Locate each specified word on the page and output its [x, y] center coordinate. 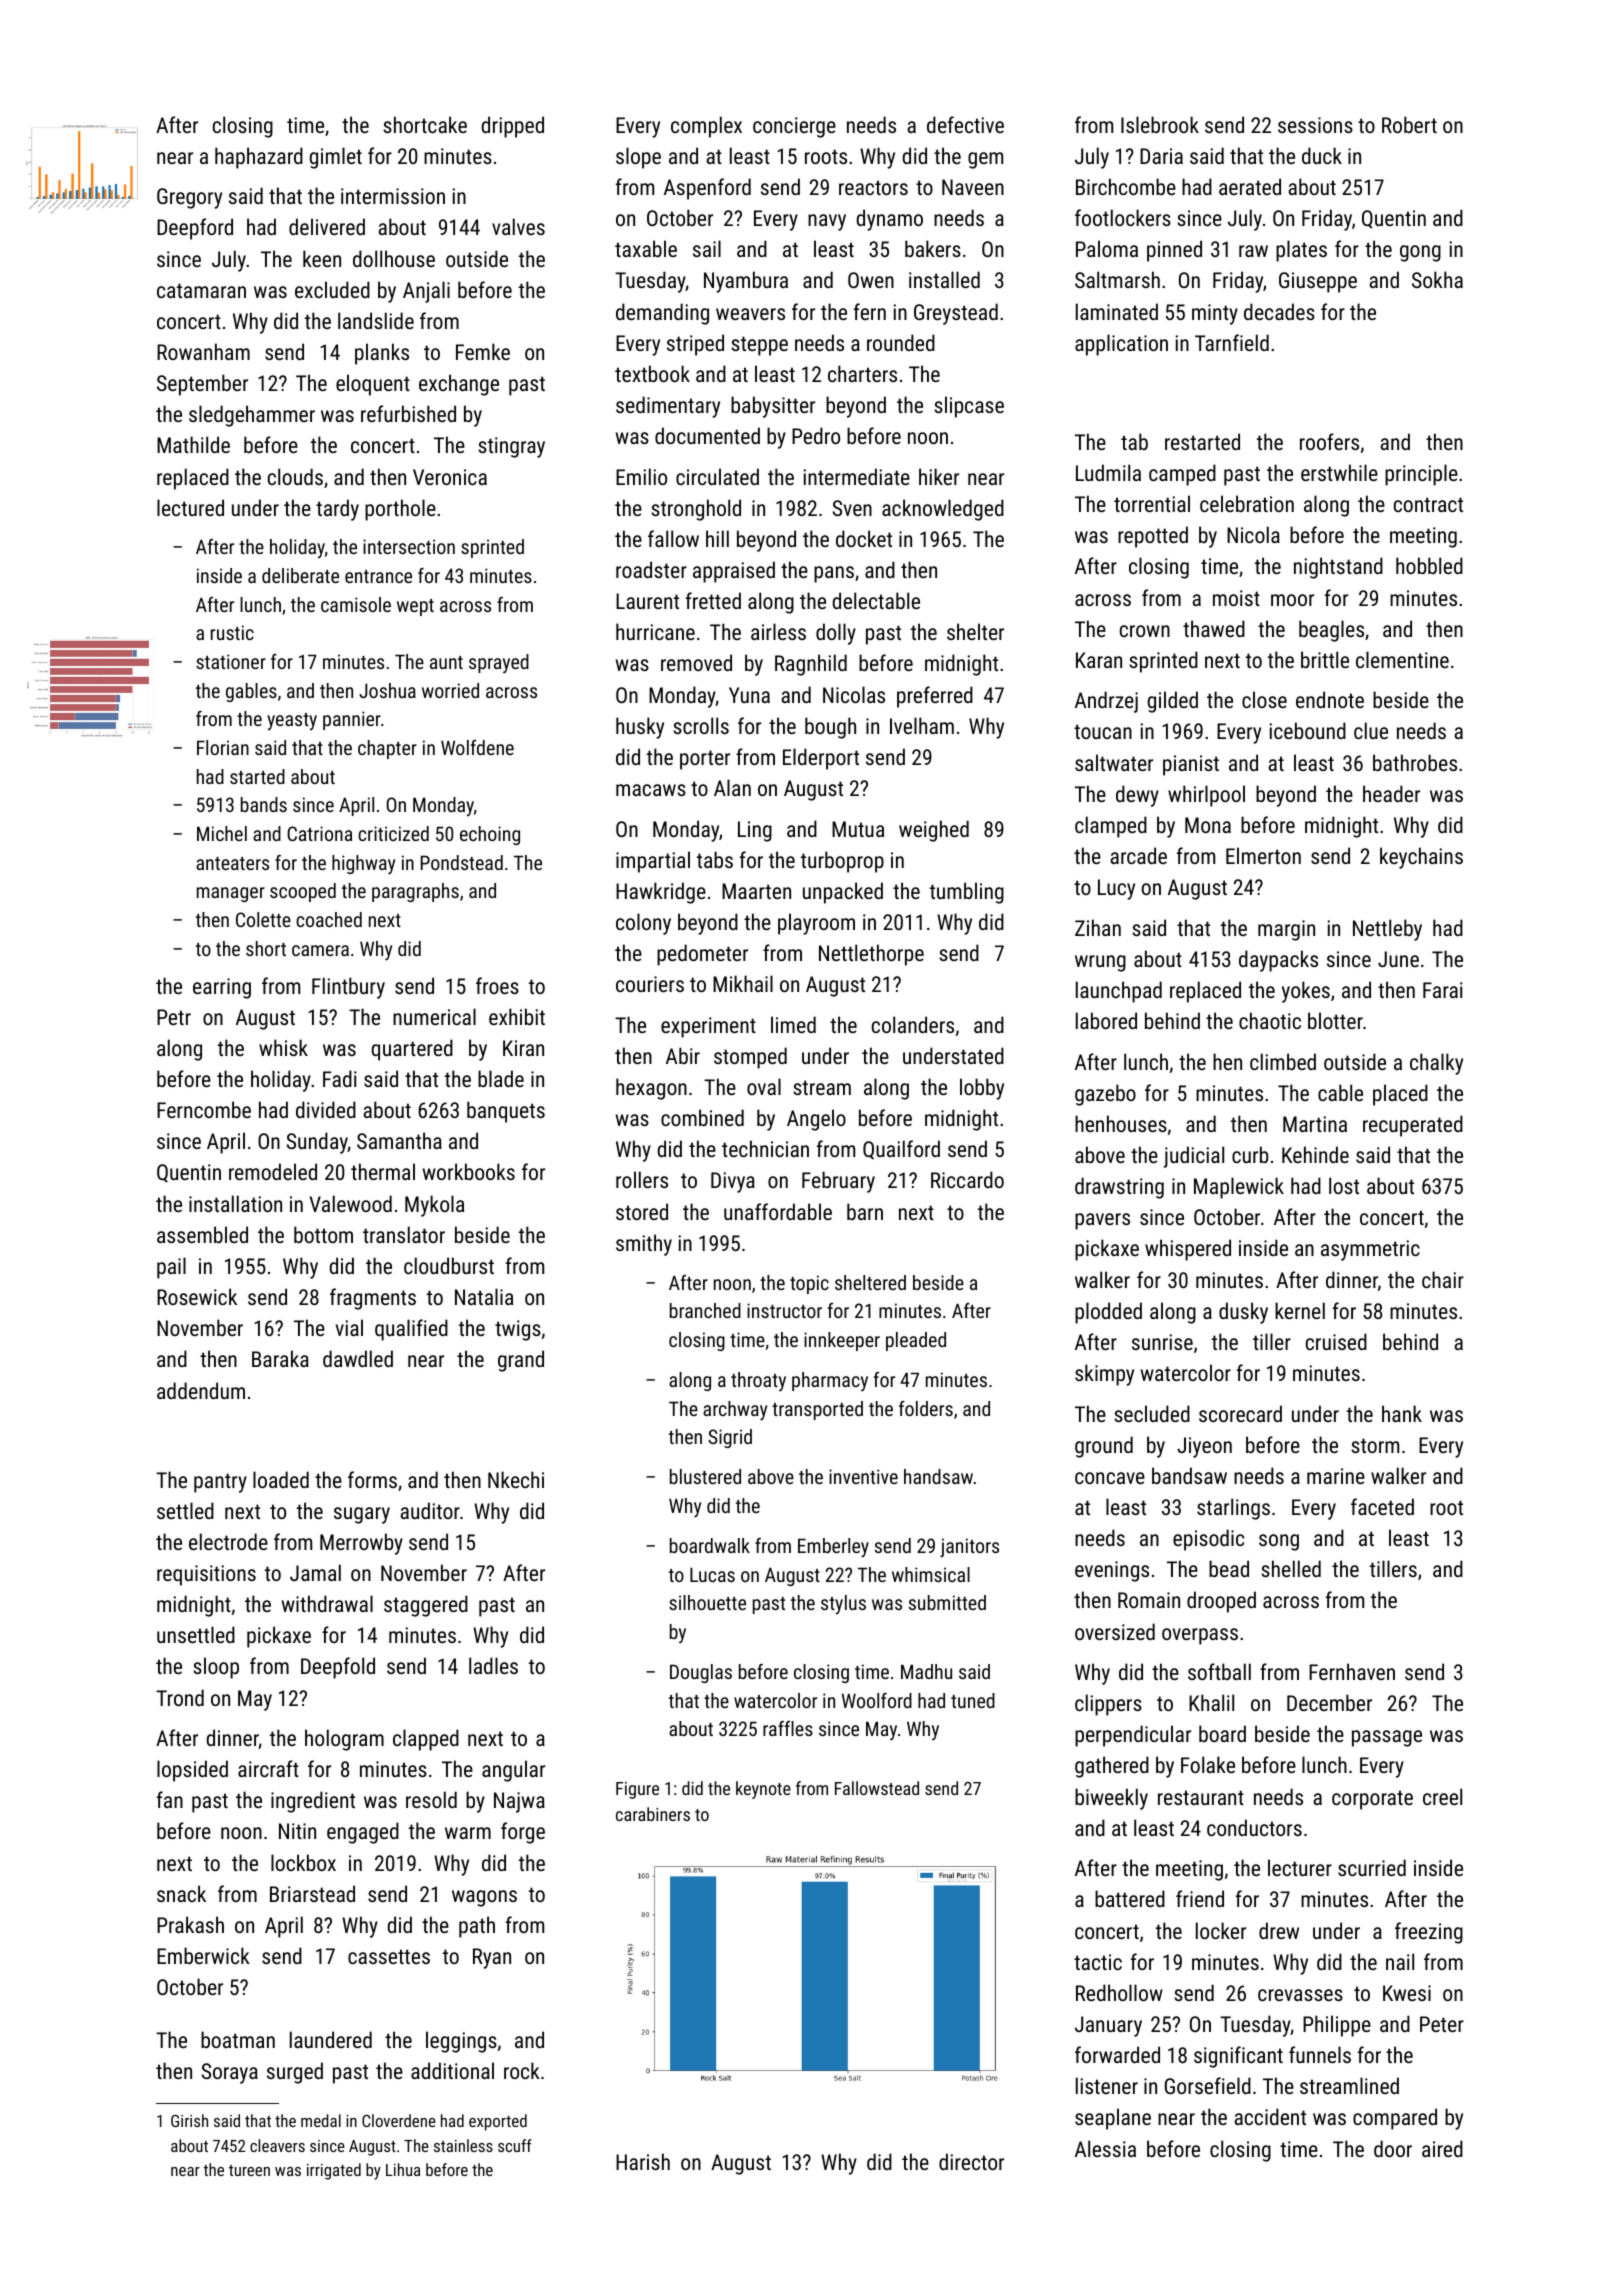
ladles [493, 1665]
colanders [913, 1024]
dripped [512, 127]
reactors [873, 187]
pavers [1102, 1221]
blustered [705, 1476]
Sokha [1437, 279]
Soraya [229, 2073]
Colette [263, 919]
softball [1219, 1671]
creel [1442, 1796]
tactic [1098, 1962]
